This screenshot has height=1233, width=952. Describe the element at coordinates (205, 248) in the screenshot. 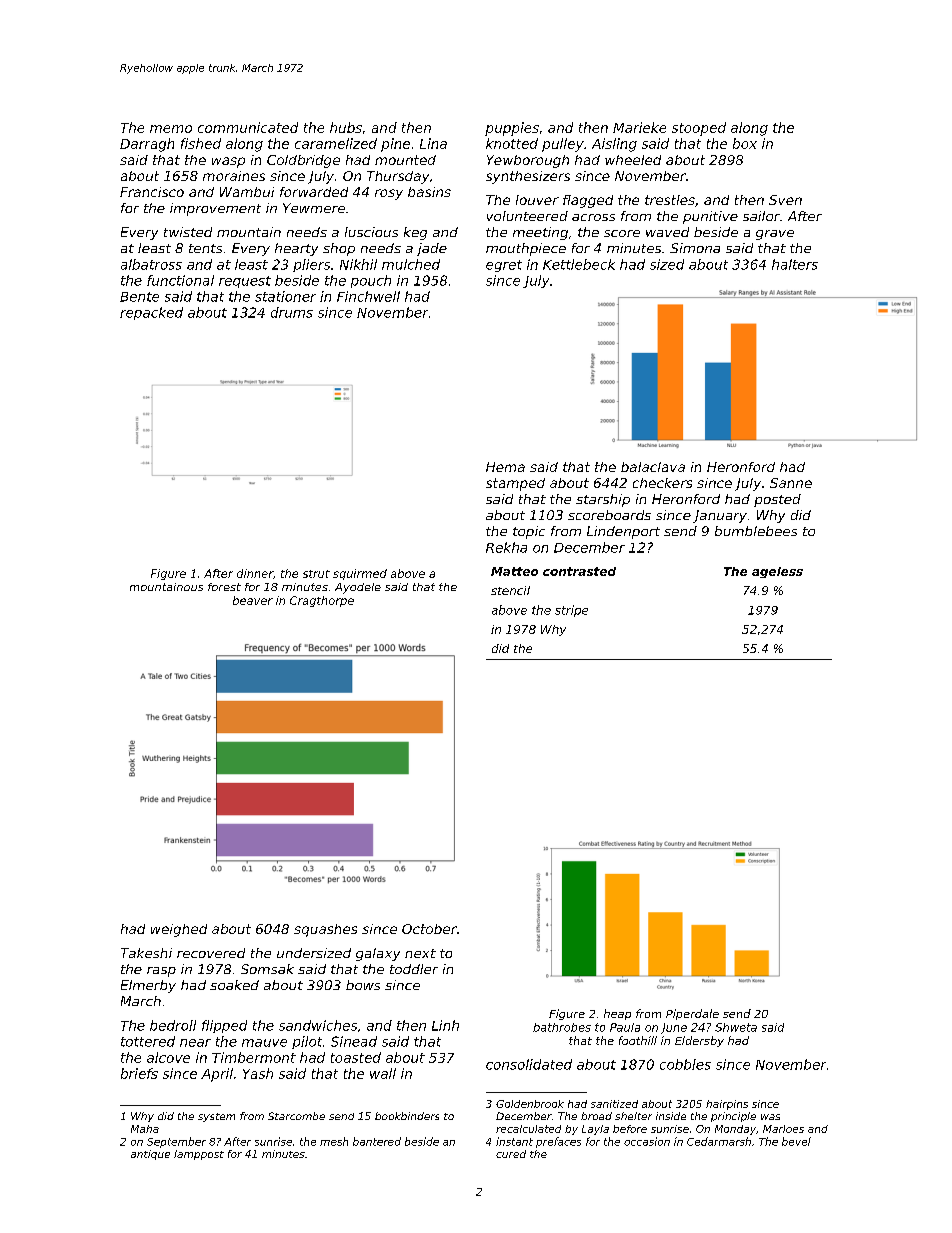

I see `tents` at that location.
